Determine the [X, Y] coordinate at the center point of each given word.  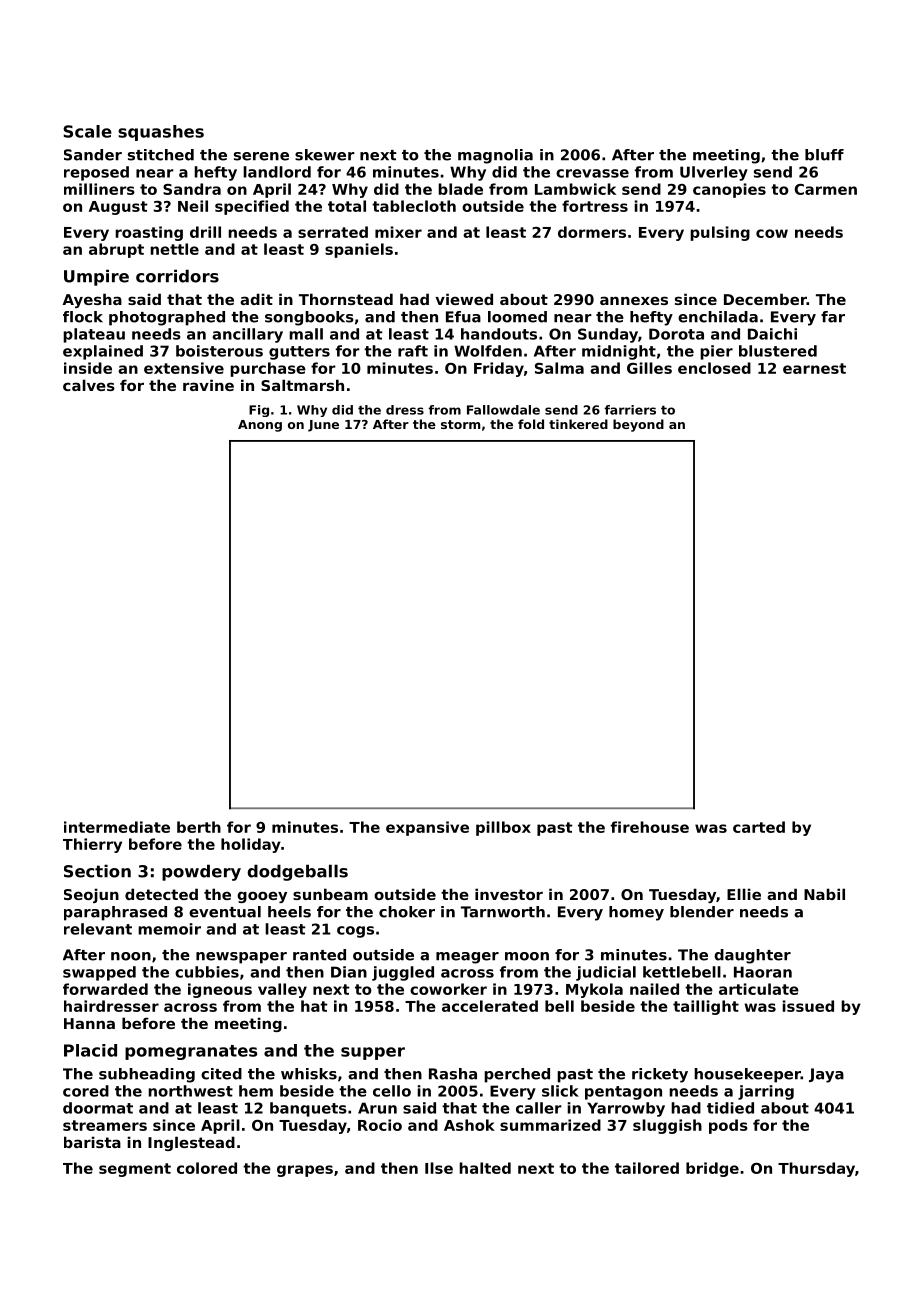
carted [759, 827]
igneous [220, 990]
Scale [87, 131]
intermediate [117, 827]
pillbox [503, 828]
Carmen [826, 189]
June [323, 426]
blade [460, 189]
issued [808, 1006]
